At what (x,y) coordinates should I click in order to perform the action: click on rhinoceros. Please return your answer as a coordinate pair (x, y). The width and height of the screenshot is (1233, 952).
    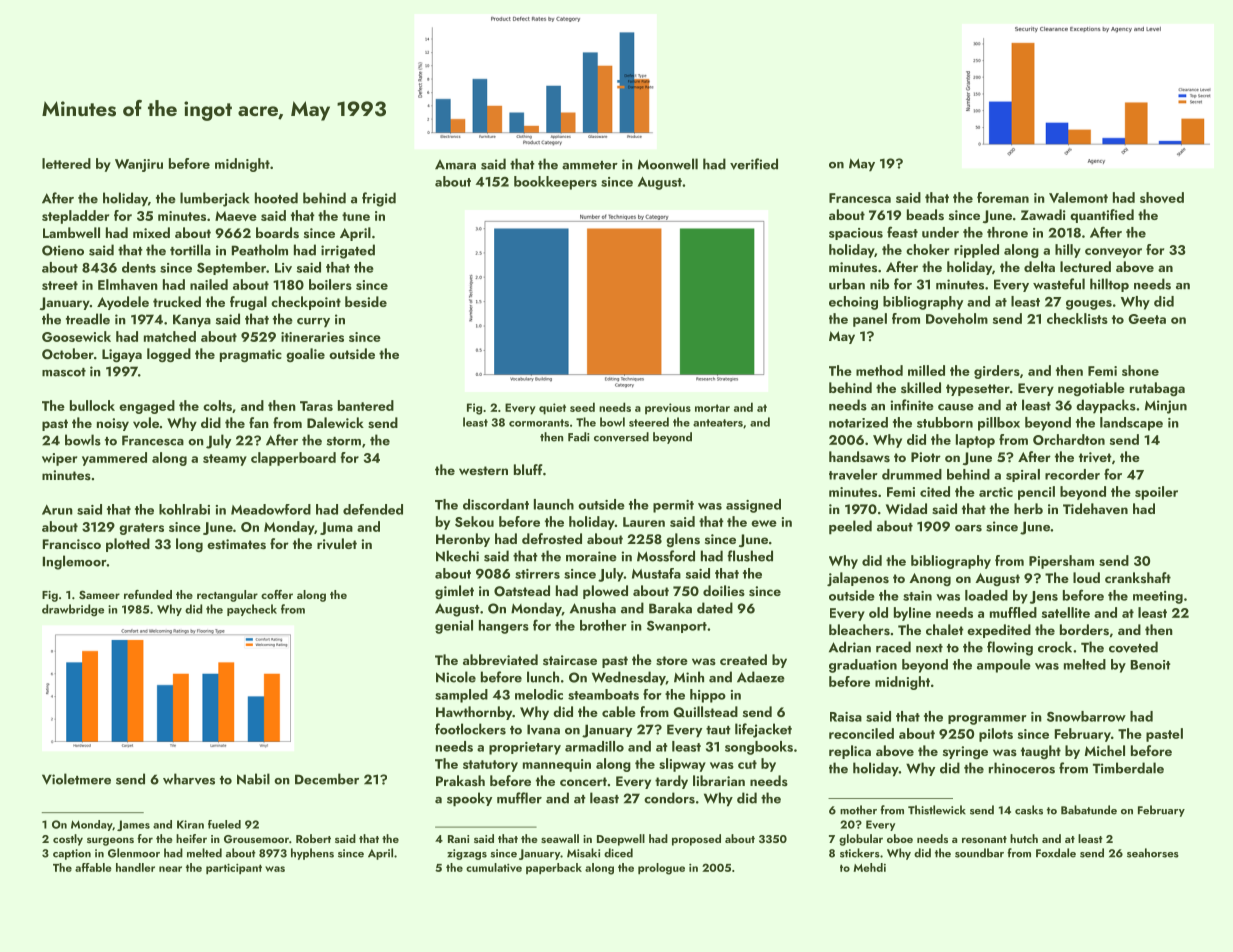
    Looking at the image, I should click on (1022, 768).
